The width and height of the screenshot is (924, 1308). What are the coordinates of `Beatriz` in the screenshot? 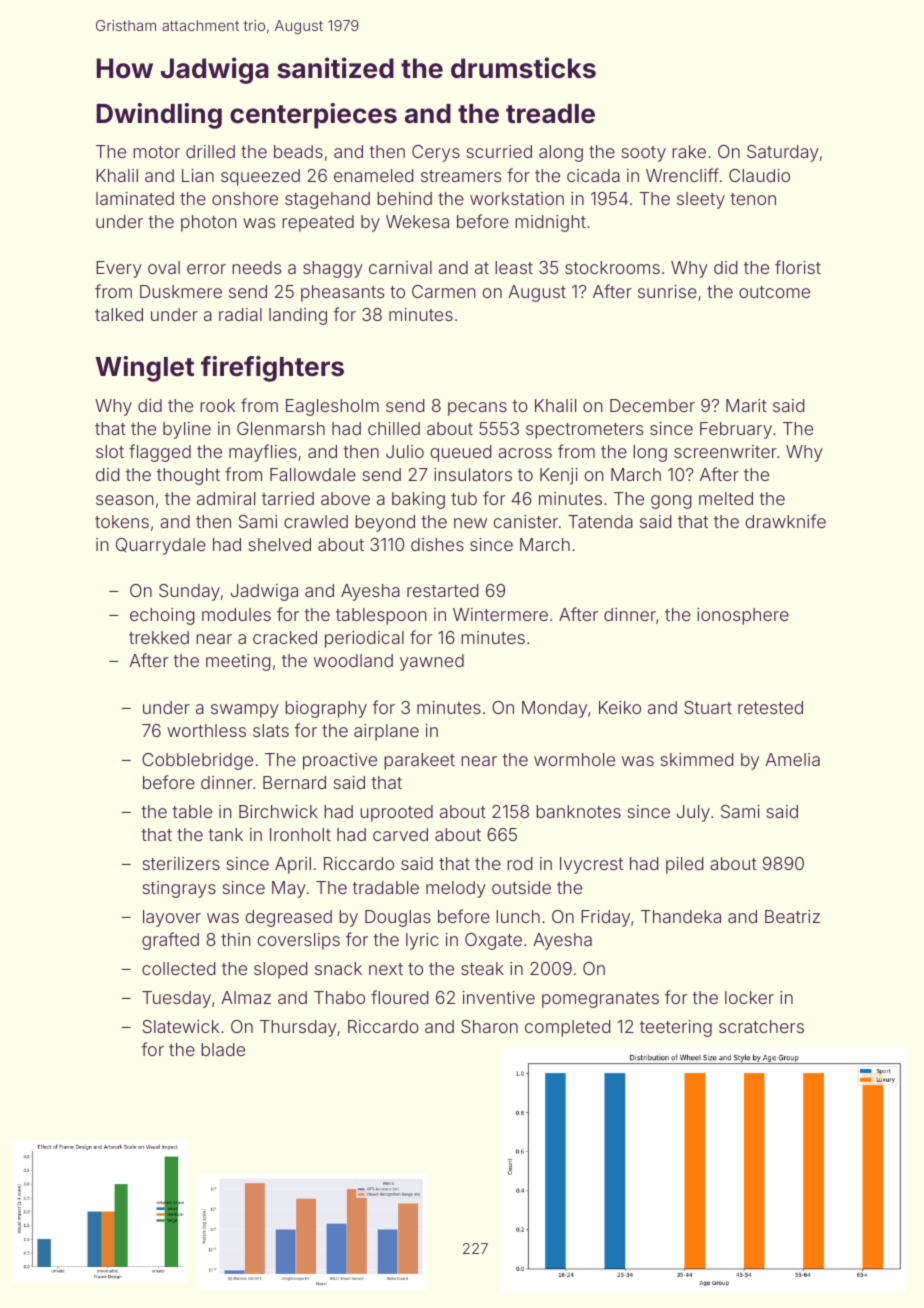 It's located at (792, 916).
